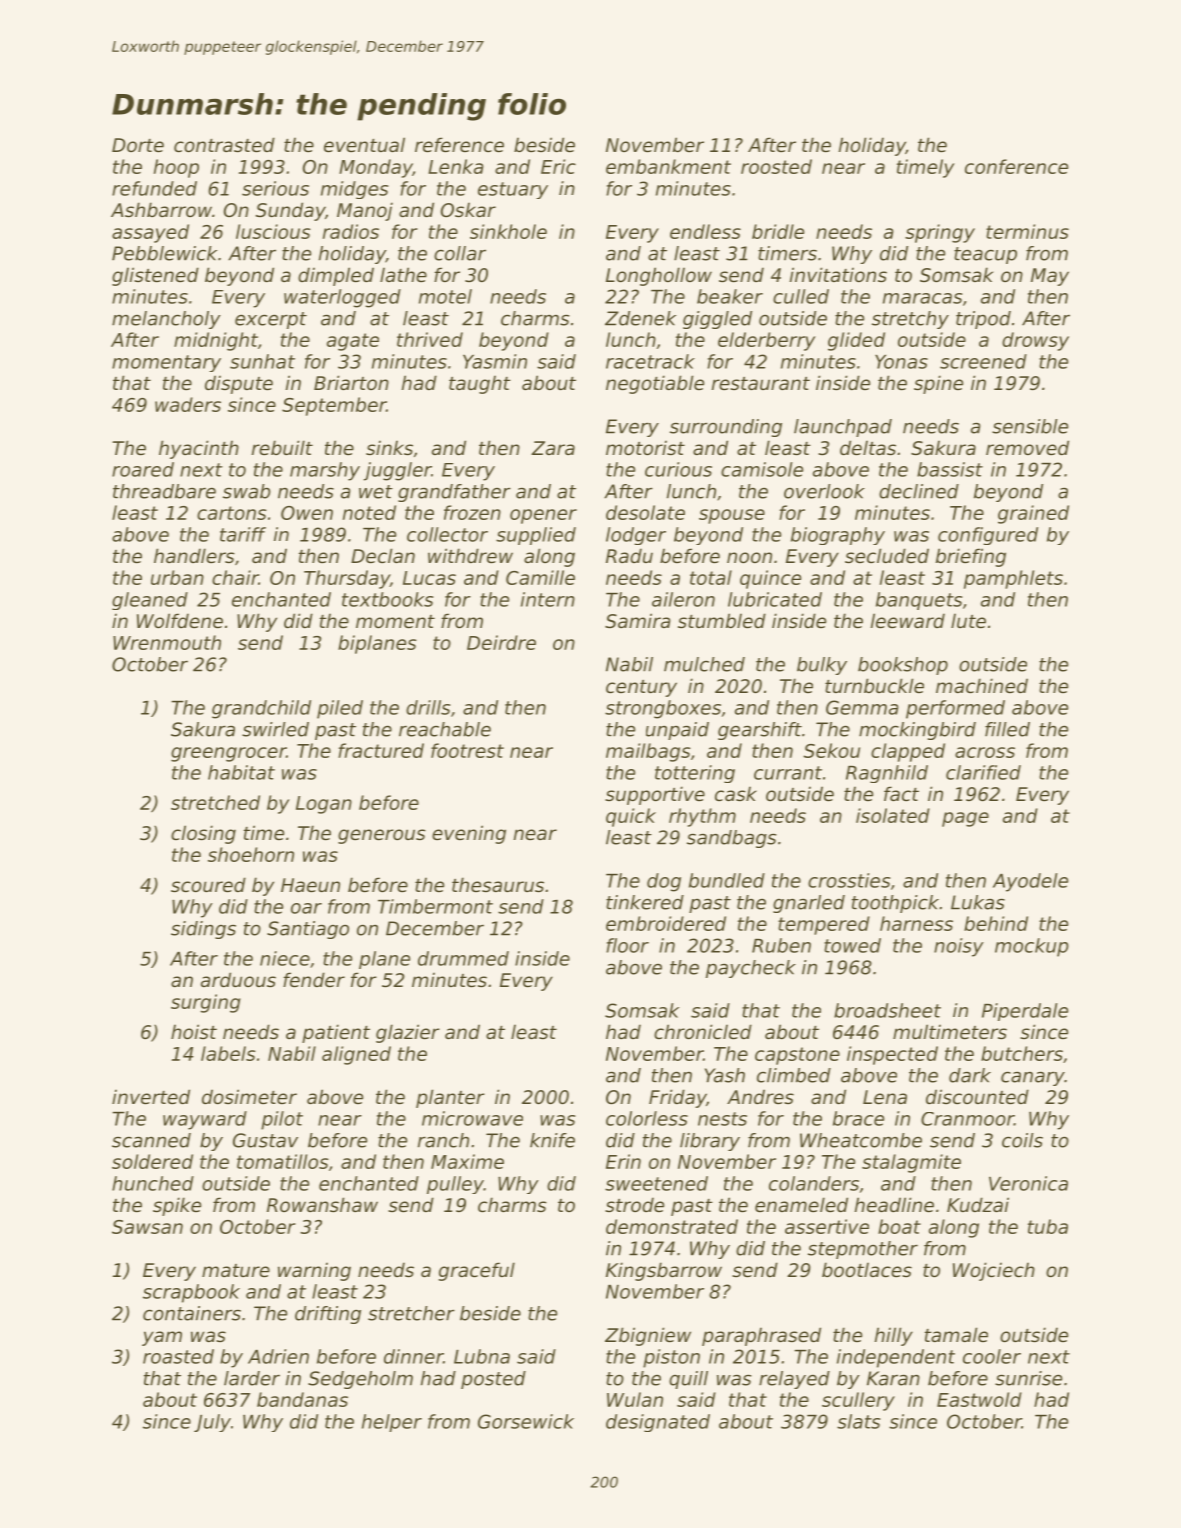 The image size is (1181, 1528). What do you see at coordinates (766, 341) in the document?
I see `elderberry` at bounding box center [766, 341].
